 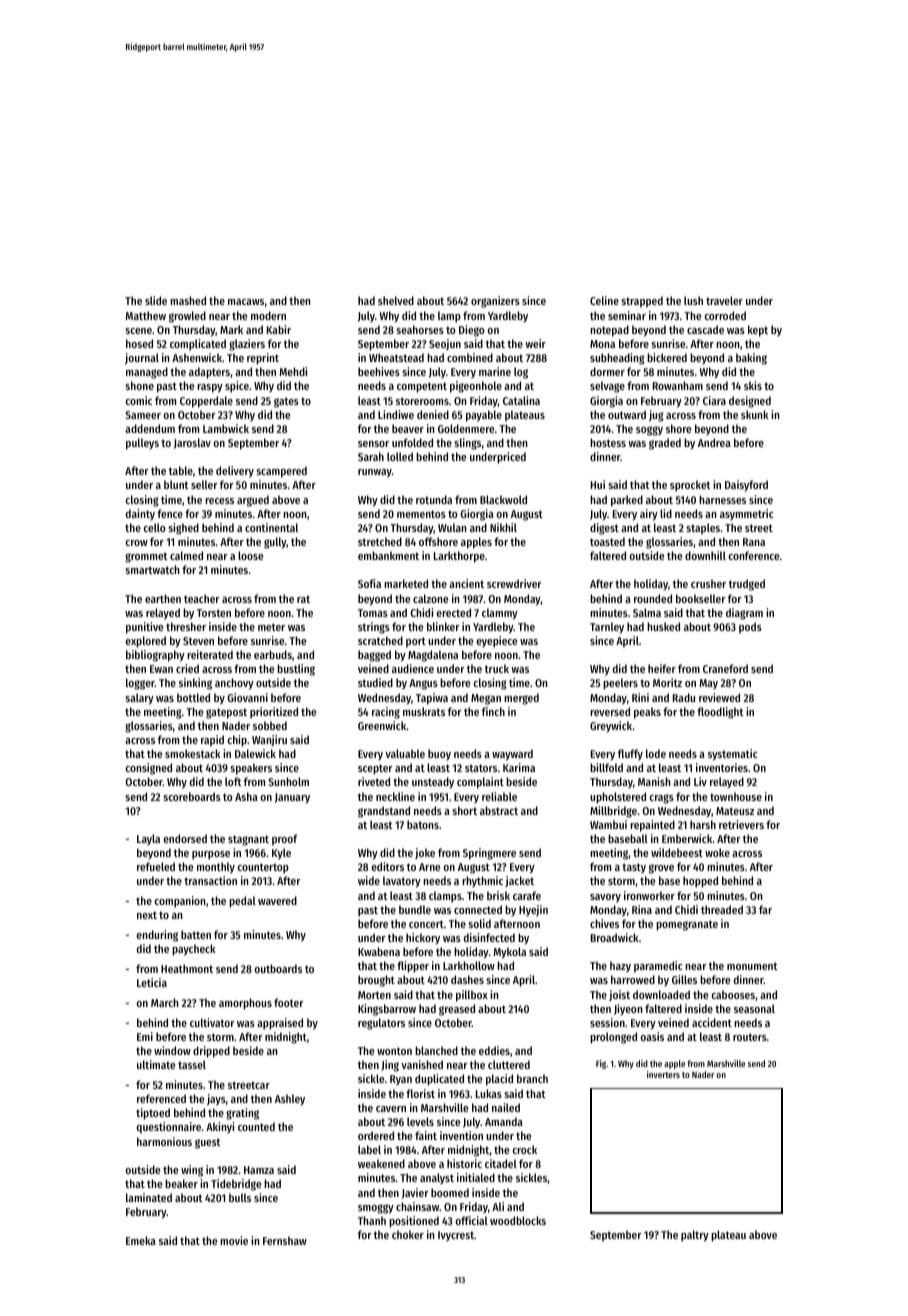 What do you see at coordinates (533, 911) in the document?
I see `Hyejin` at bounding box center [533, 911].
